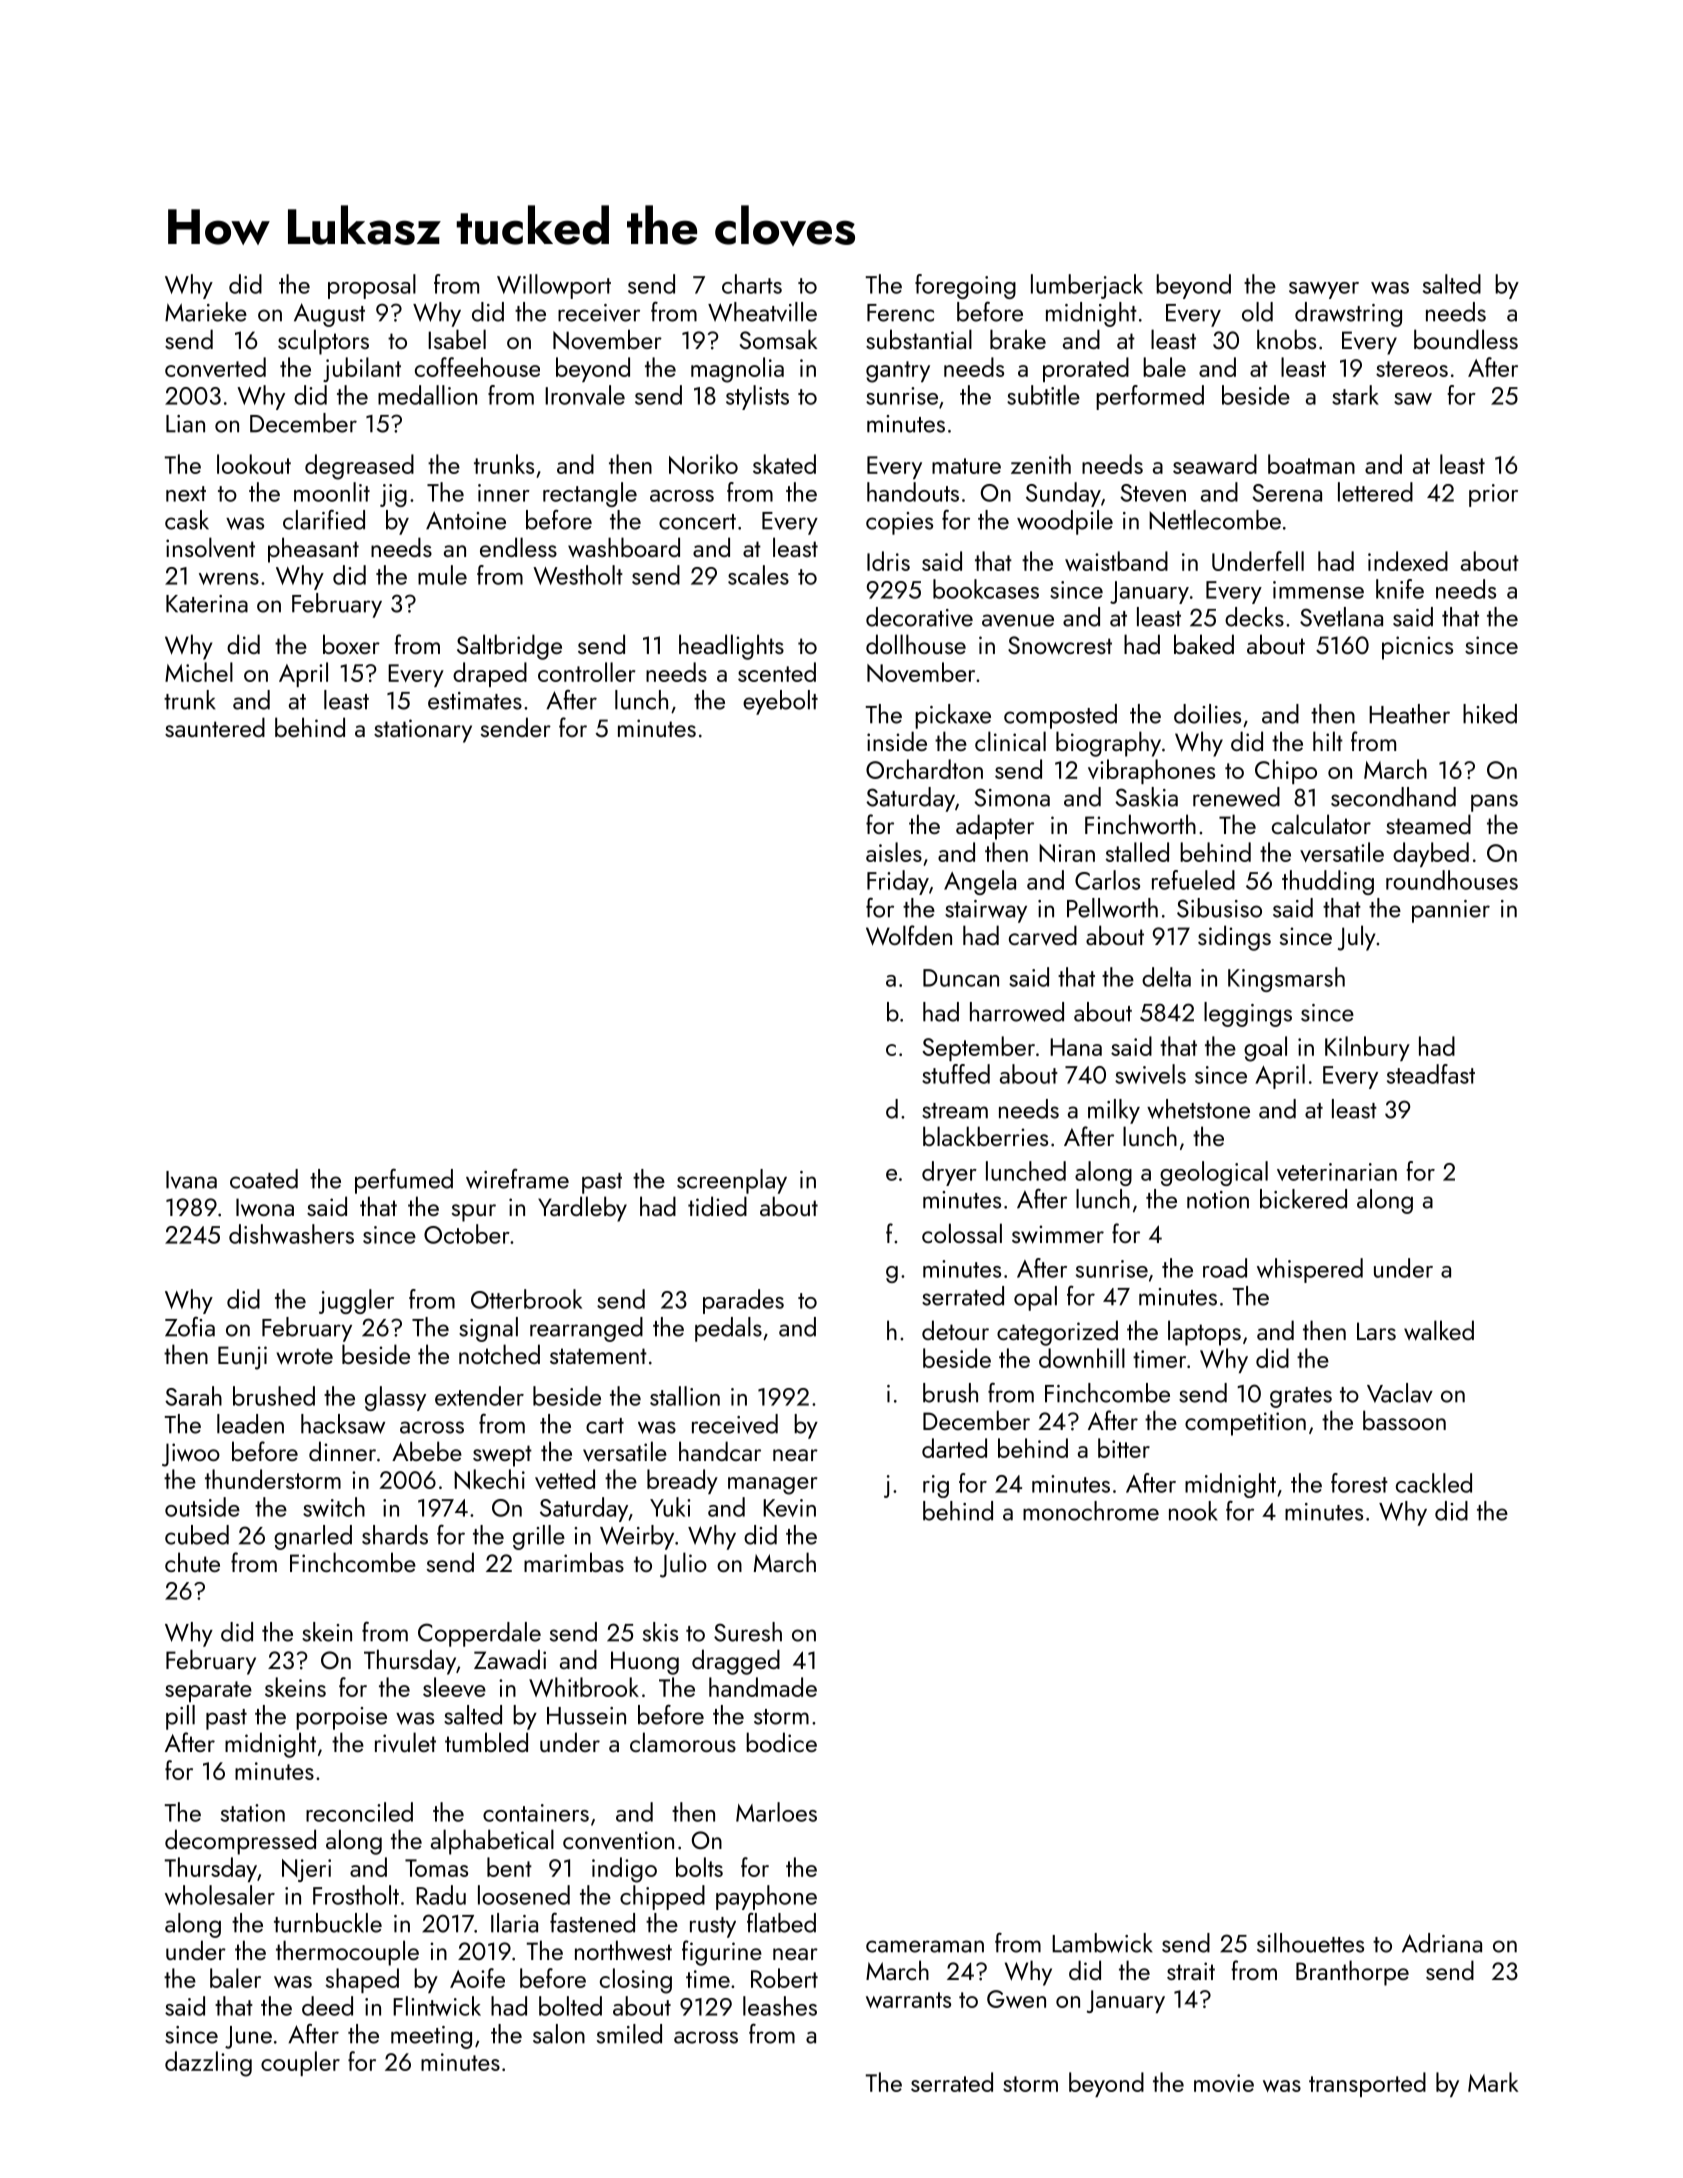  Describe the element at coordinates (1494, 803) in the image. I see `pans` at that location.
